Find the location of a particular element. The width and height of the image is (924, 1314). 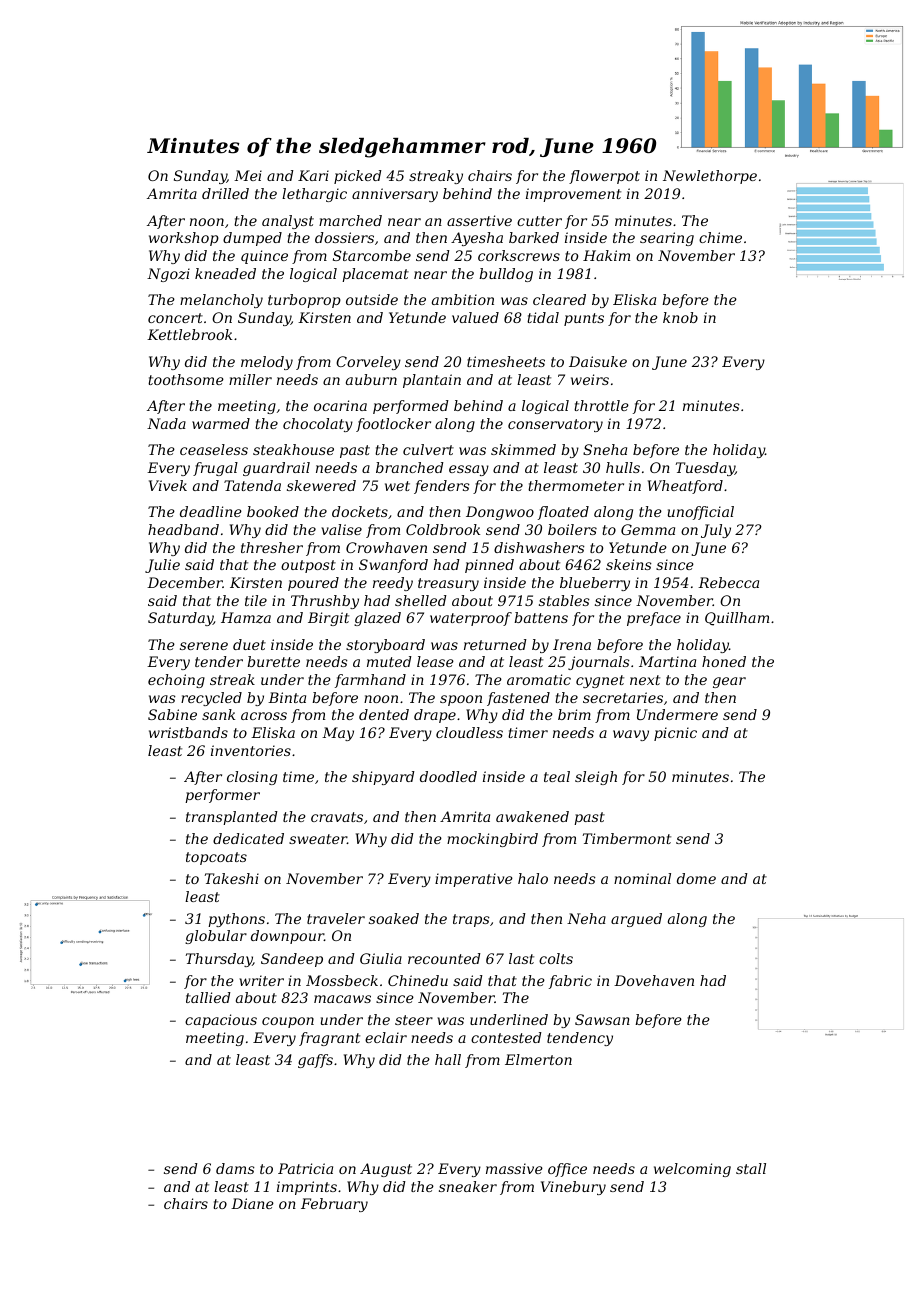

doodled is located at coordinates (448, 776).
